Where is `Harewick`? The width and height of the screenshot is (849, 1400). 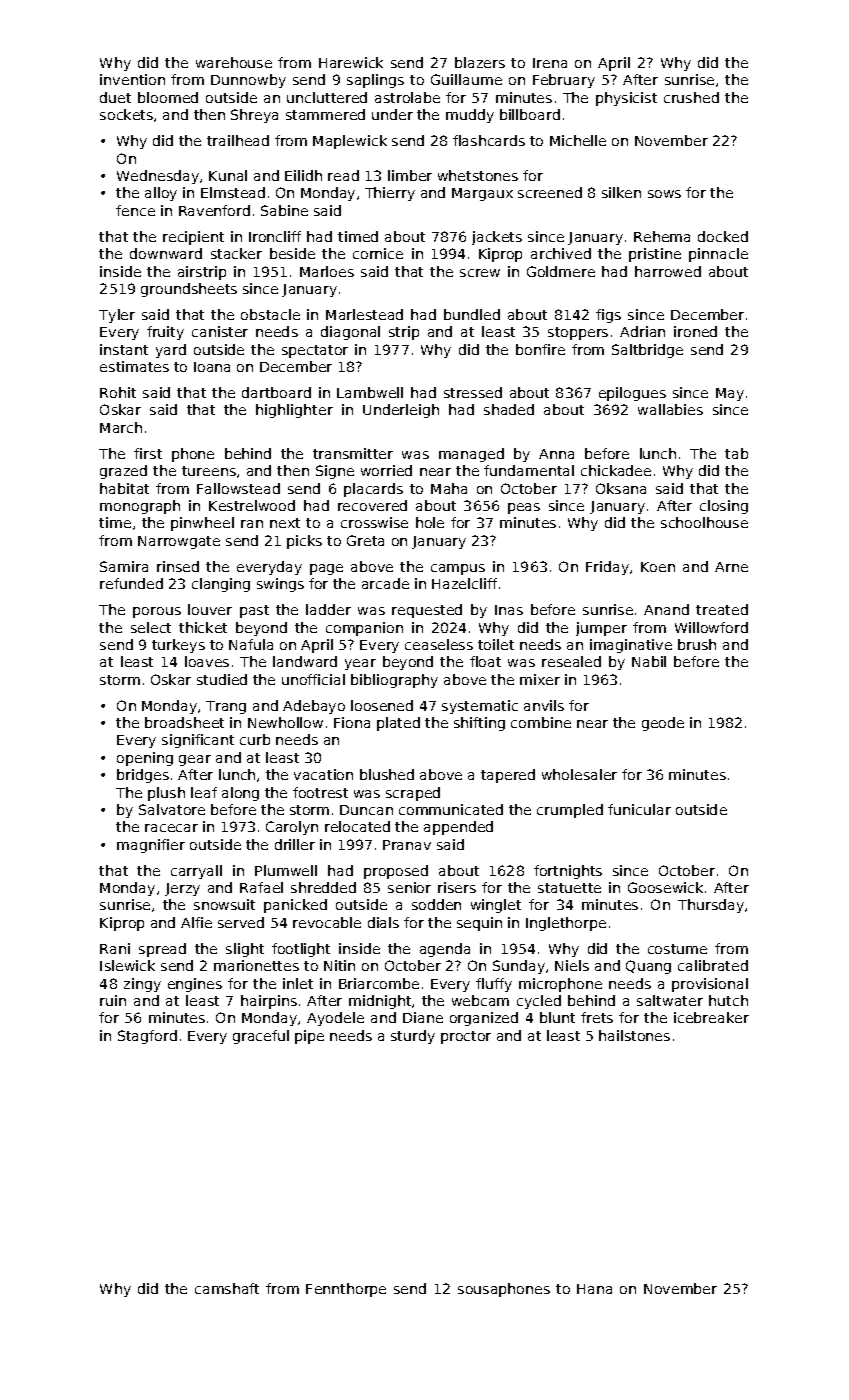
Harewick is located at coordinates (351, 62).
